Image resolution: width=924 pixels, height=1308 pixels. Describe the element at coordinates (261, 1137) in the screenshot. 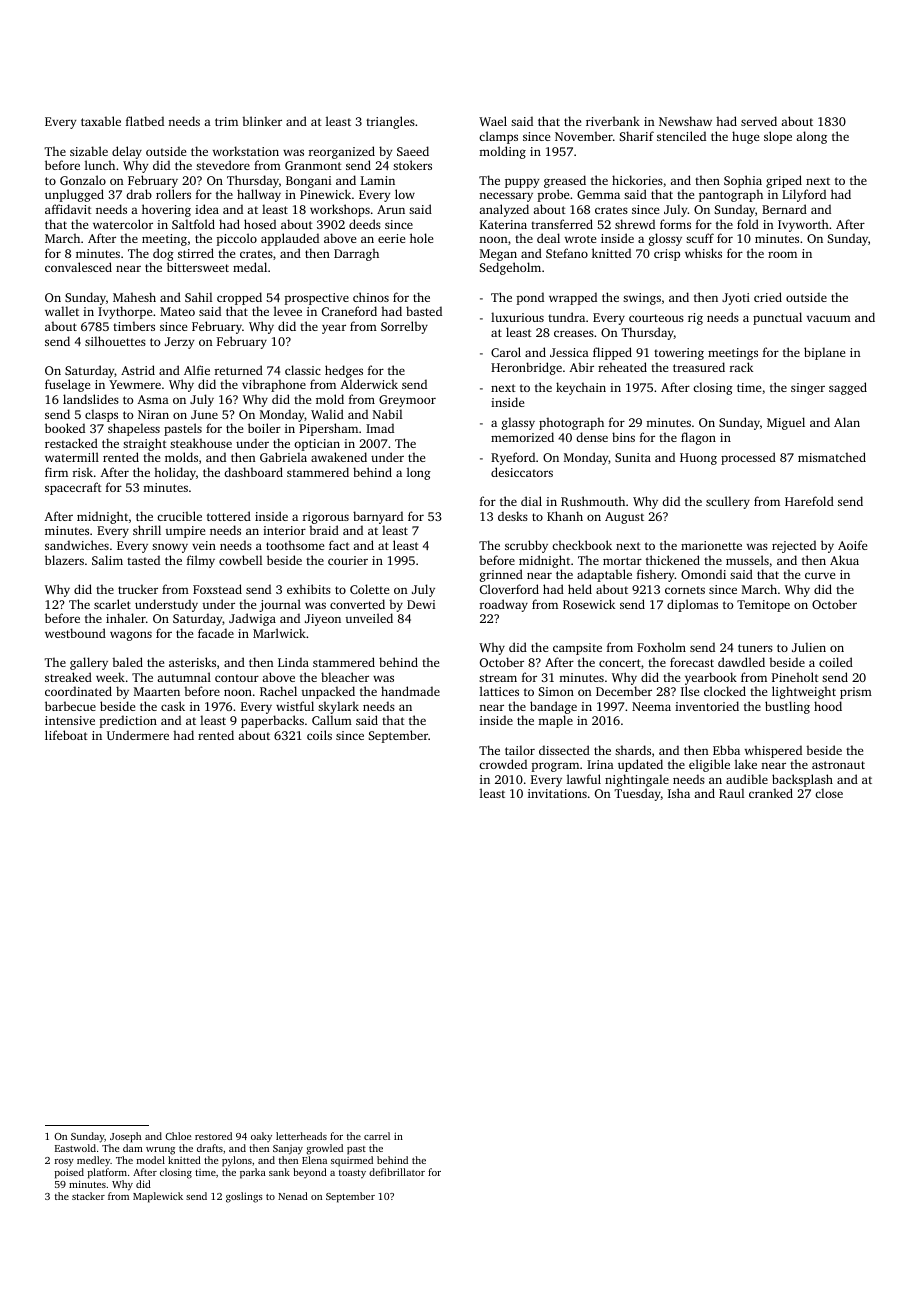

I see `oaky` at that location.
